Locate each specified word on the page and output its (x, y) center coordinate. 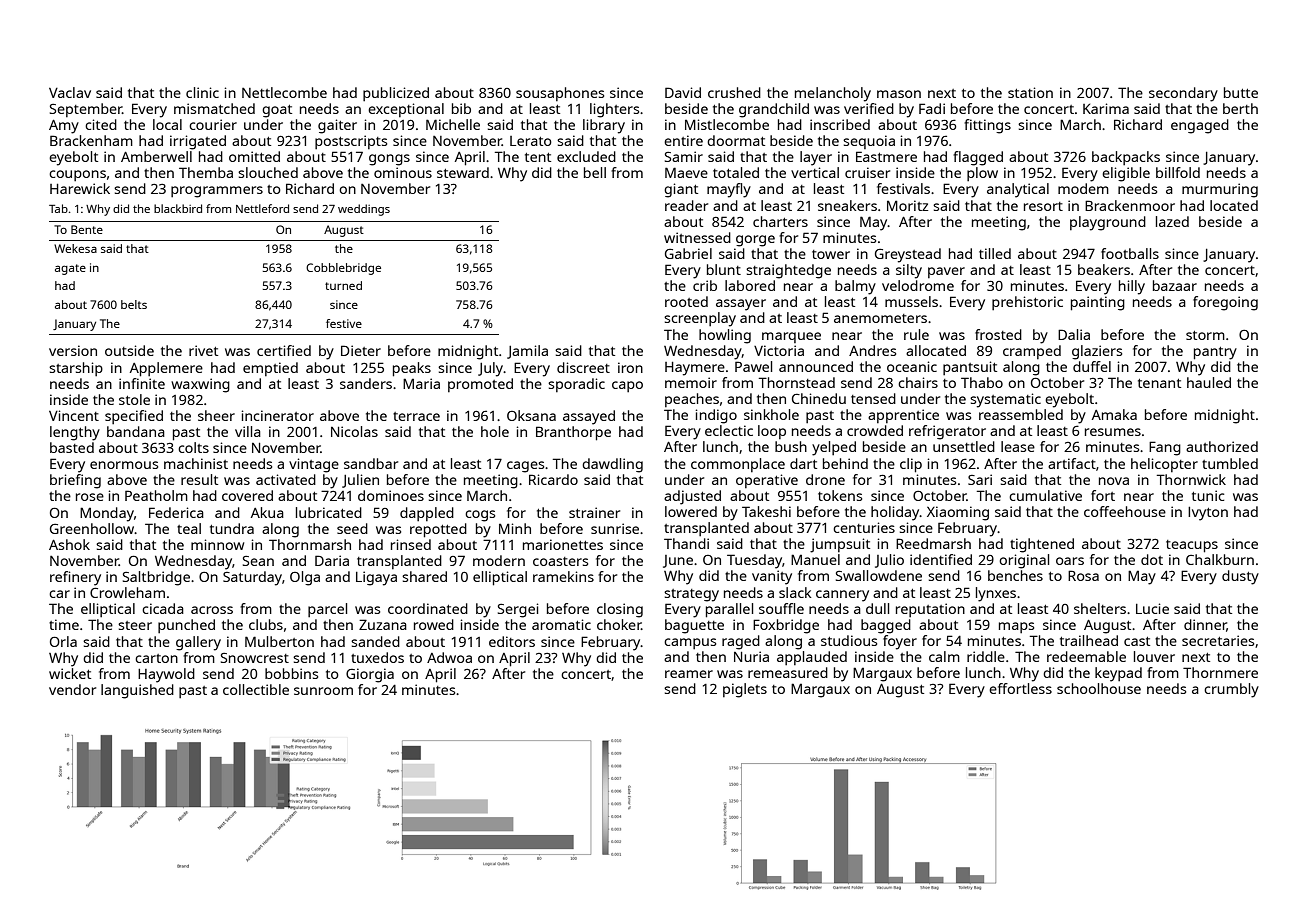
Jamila (527, 352)
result (199, 479)
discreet (583, 367)
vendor (72, 689)
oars (1070, 561)
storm (1205, 335)
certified (284, 350)
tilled (995, 253)
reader (686, 205)
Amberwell (156, 156)
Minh (515, 528)
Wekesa (75, 248)
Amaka (1114, 414)
